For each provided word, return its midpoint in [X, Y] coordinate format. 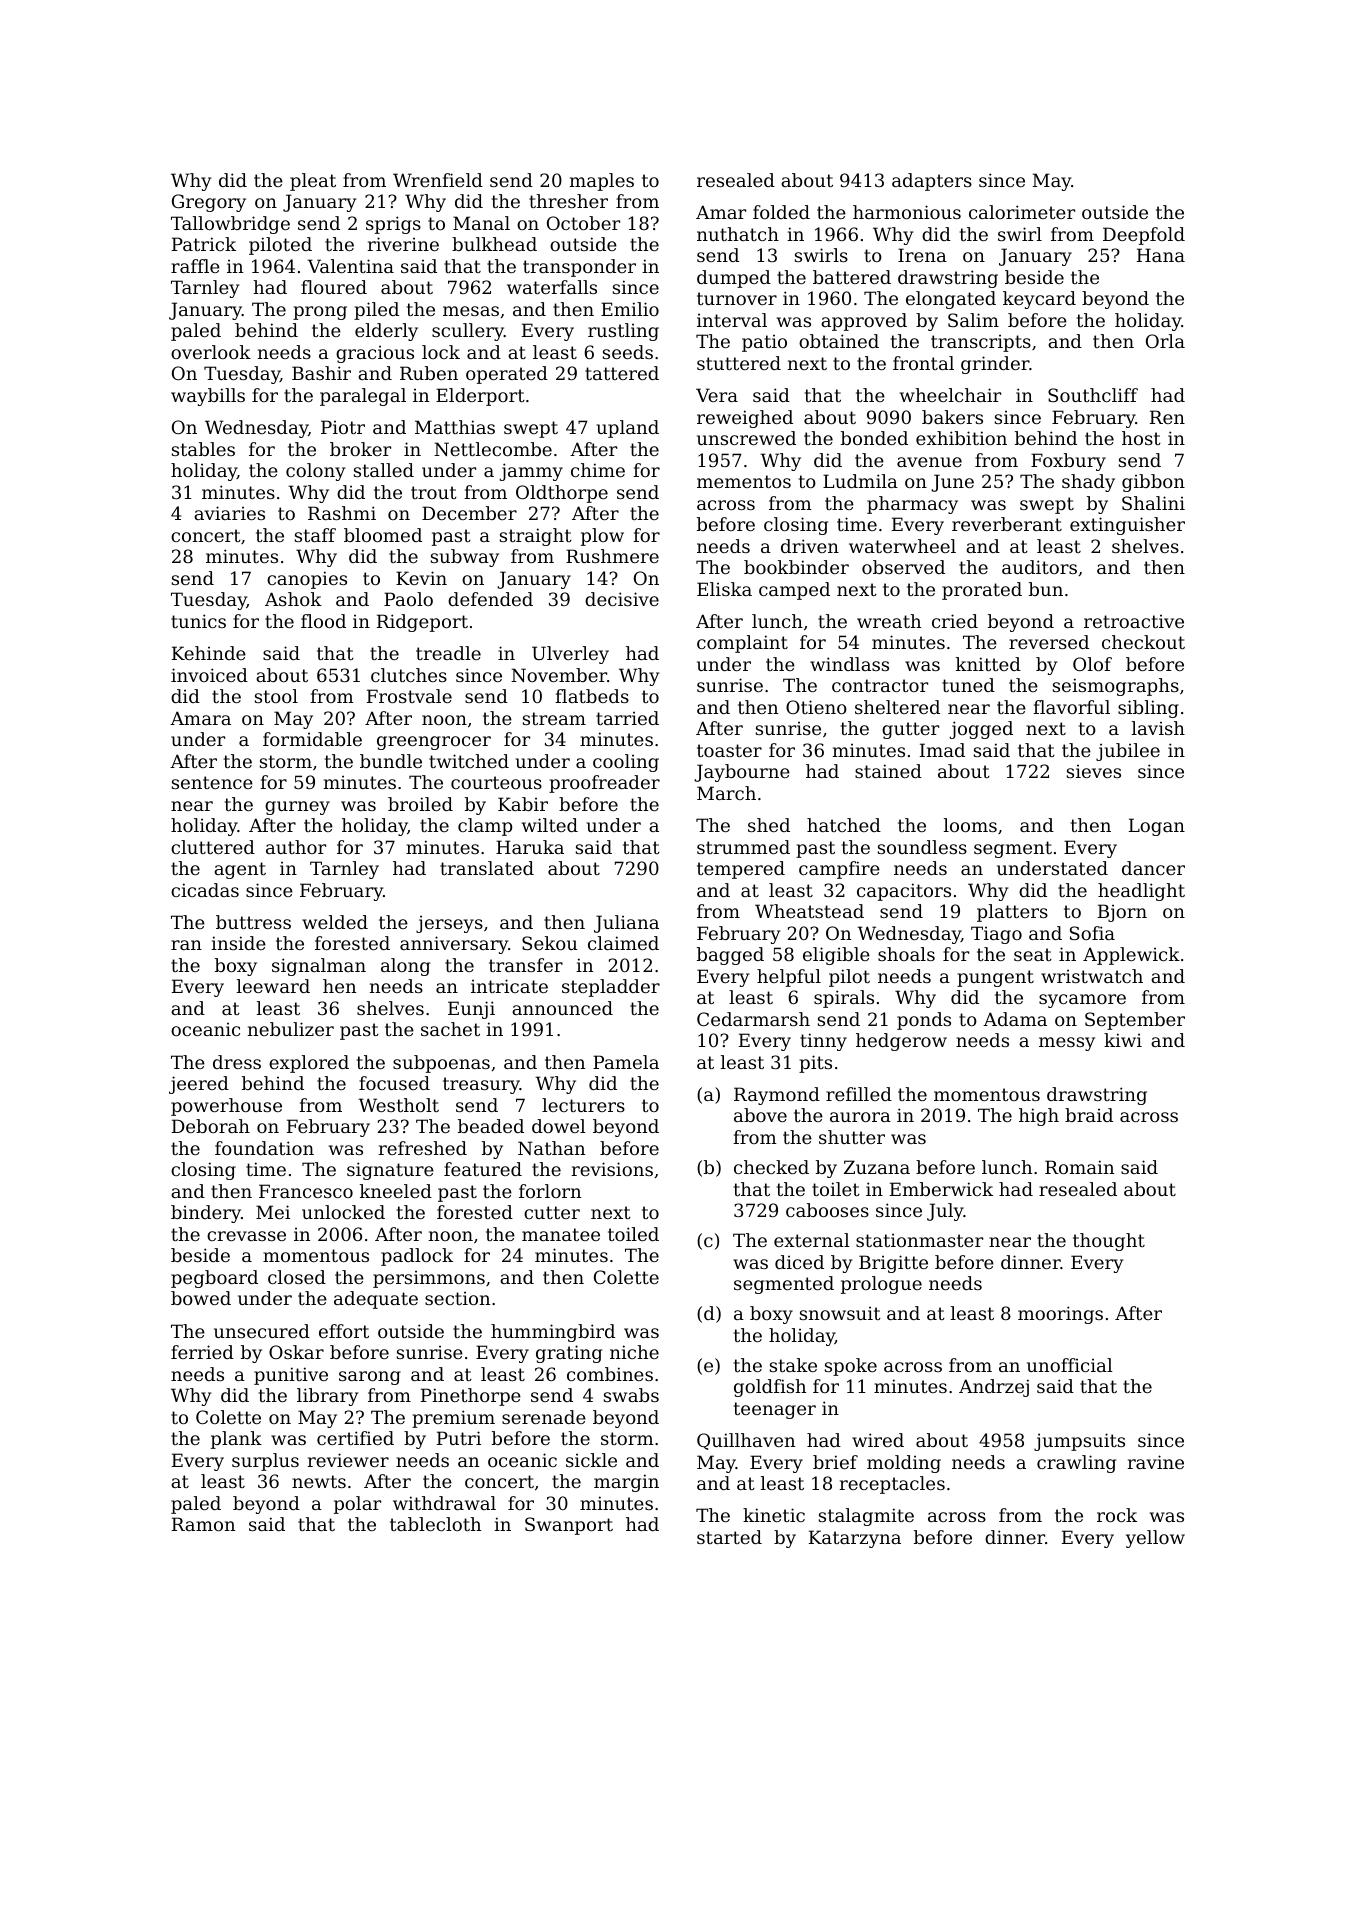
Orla [1165, 341]
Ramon [203, 1524]
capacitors [904, 892]
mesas [471, 311]
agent [240, 870]
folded [781, 212]
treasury [481, 1085]
